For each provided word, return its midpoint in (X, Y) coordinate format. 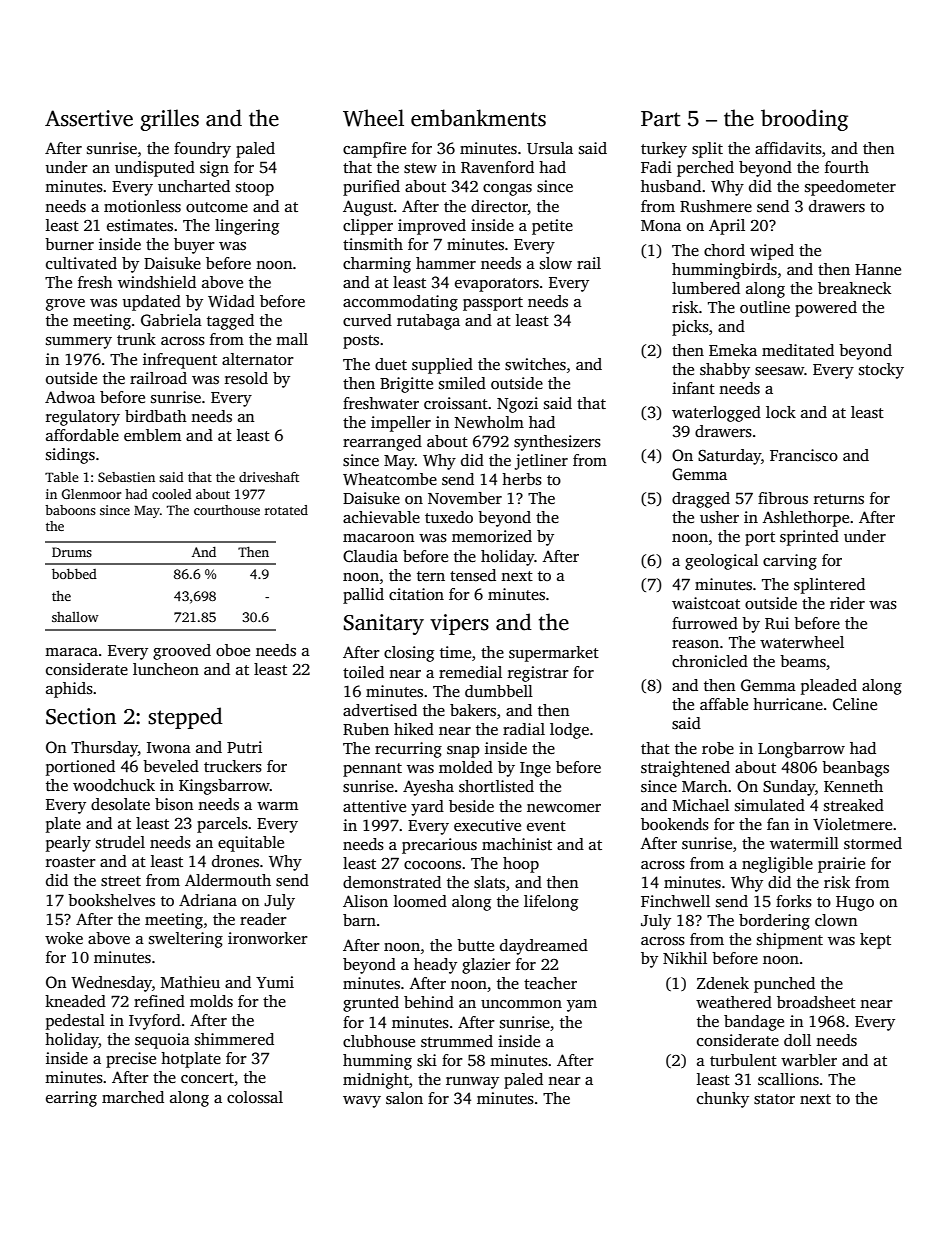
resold (246, 378)
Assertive (89, 118)
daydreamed (544, 947)
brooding (804, 120)
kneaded (75, 1001)
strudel (120, 842)
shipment (790, 941)
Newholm (489, 422)
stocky (881, 371)
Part (661, 119)
